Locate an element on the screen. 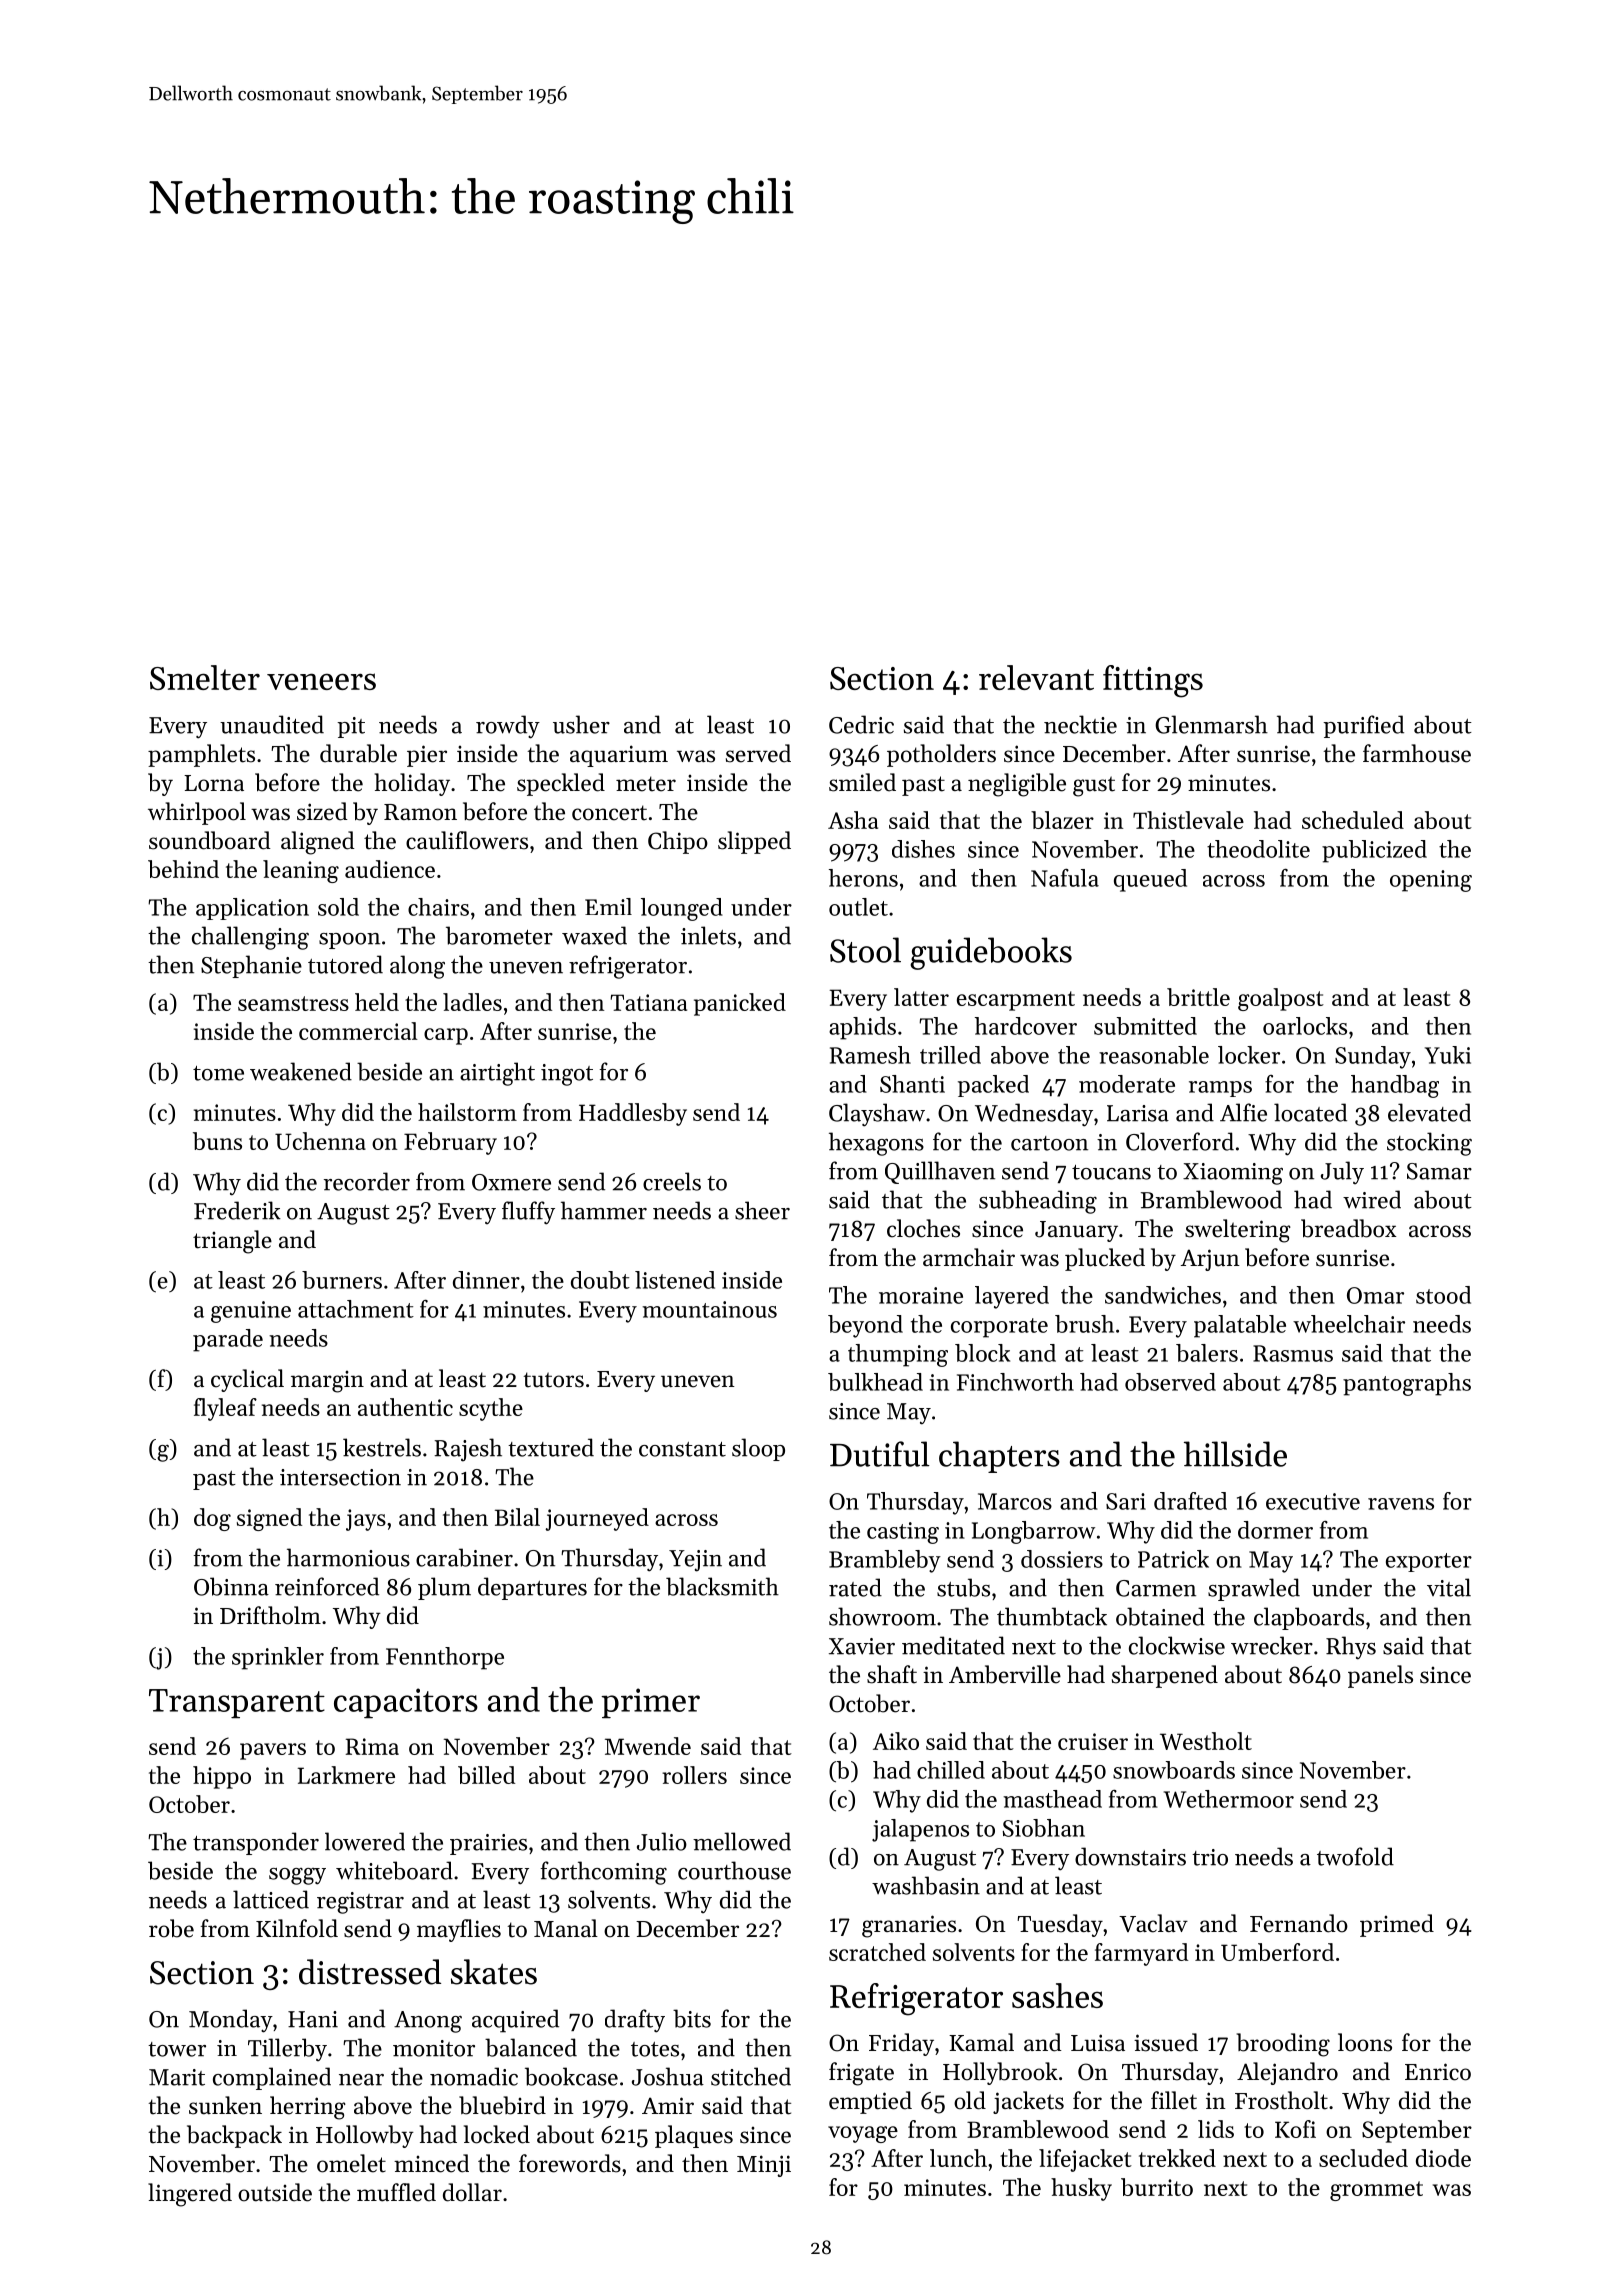 This screenshot has height=2292, width=1620. attachment is located at coordinates (356, 1309).
